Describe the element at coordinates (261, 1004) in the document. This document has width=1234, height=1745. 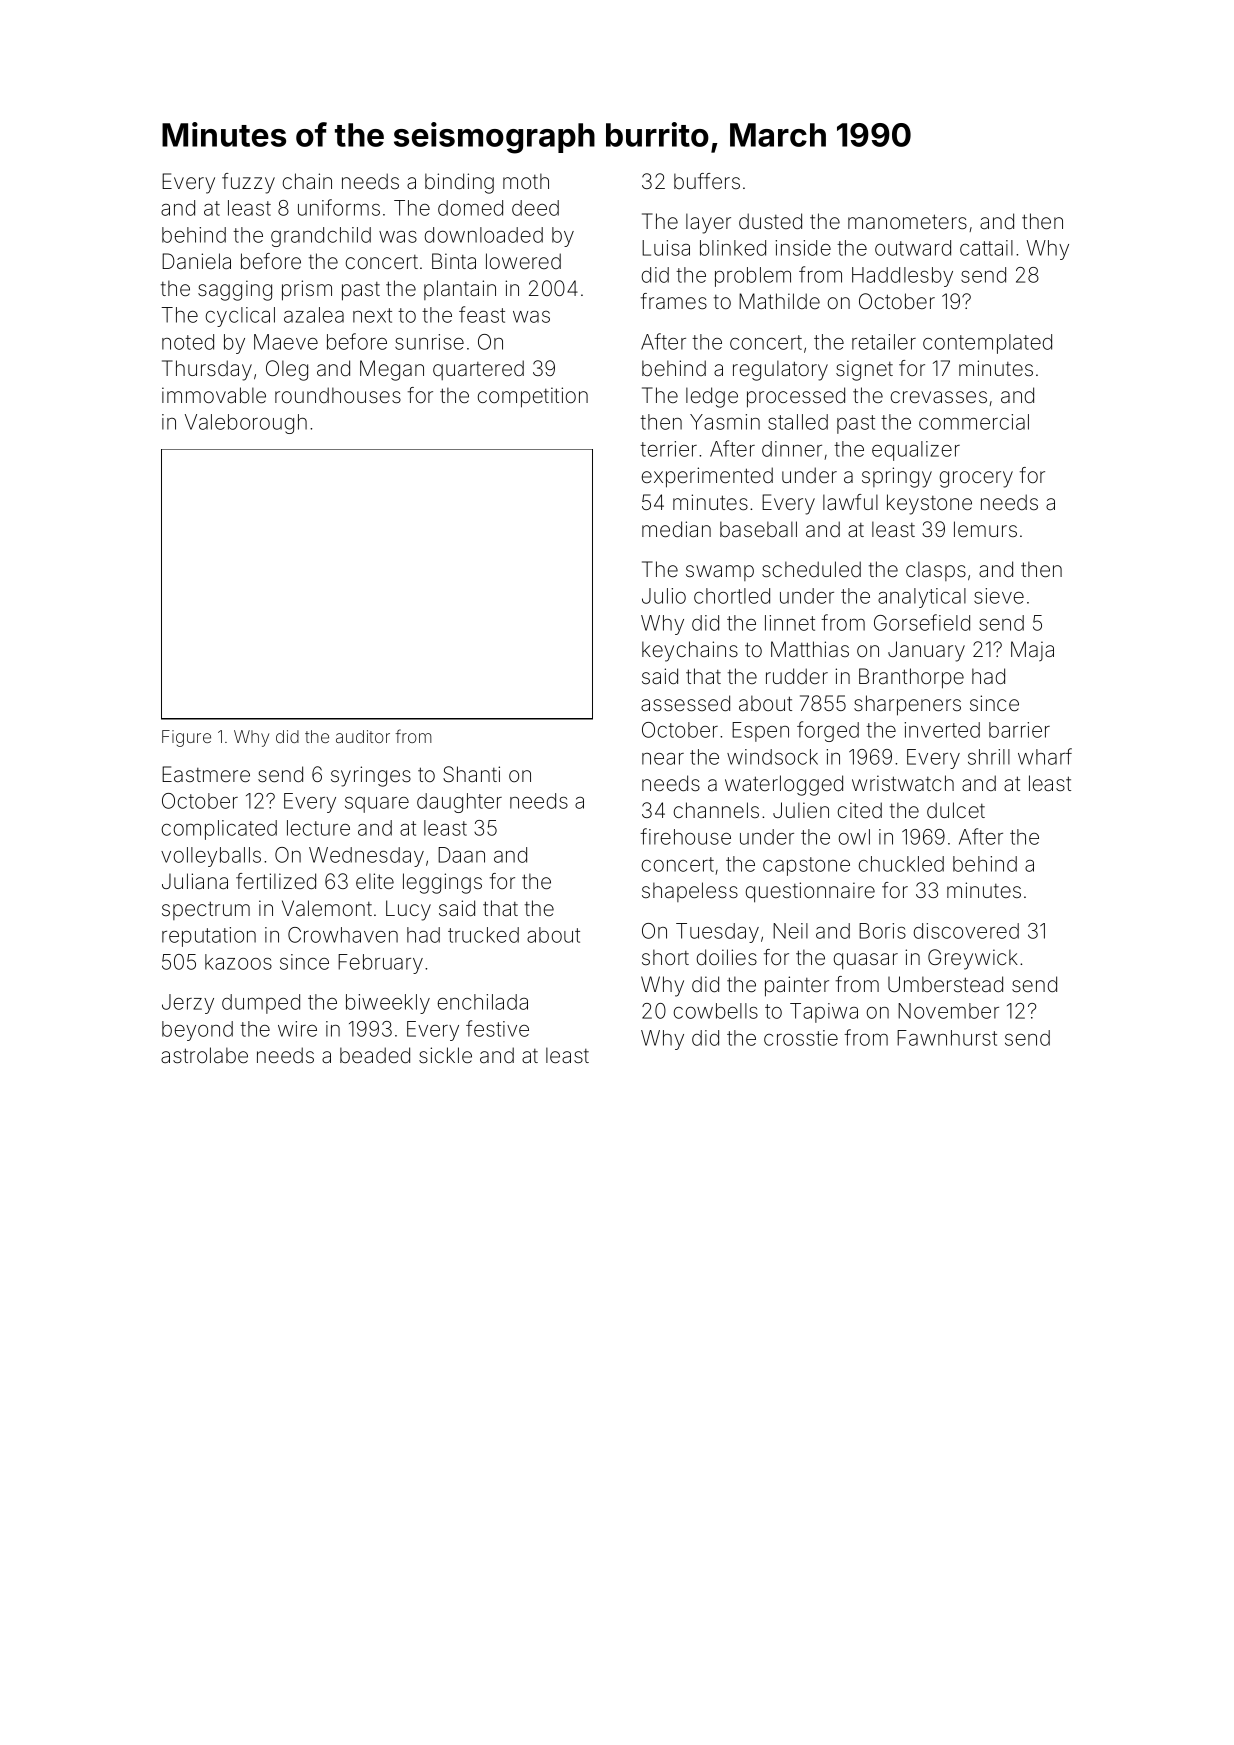
I see `dumped` at that location.
